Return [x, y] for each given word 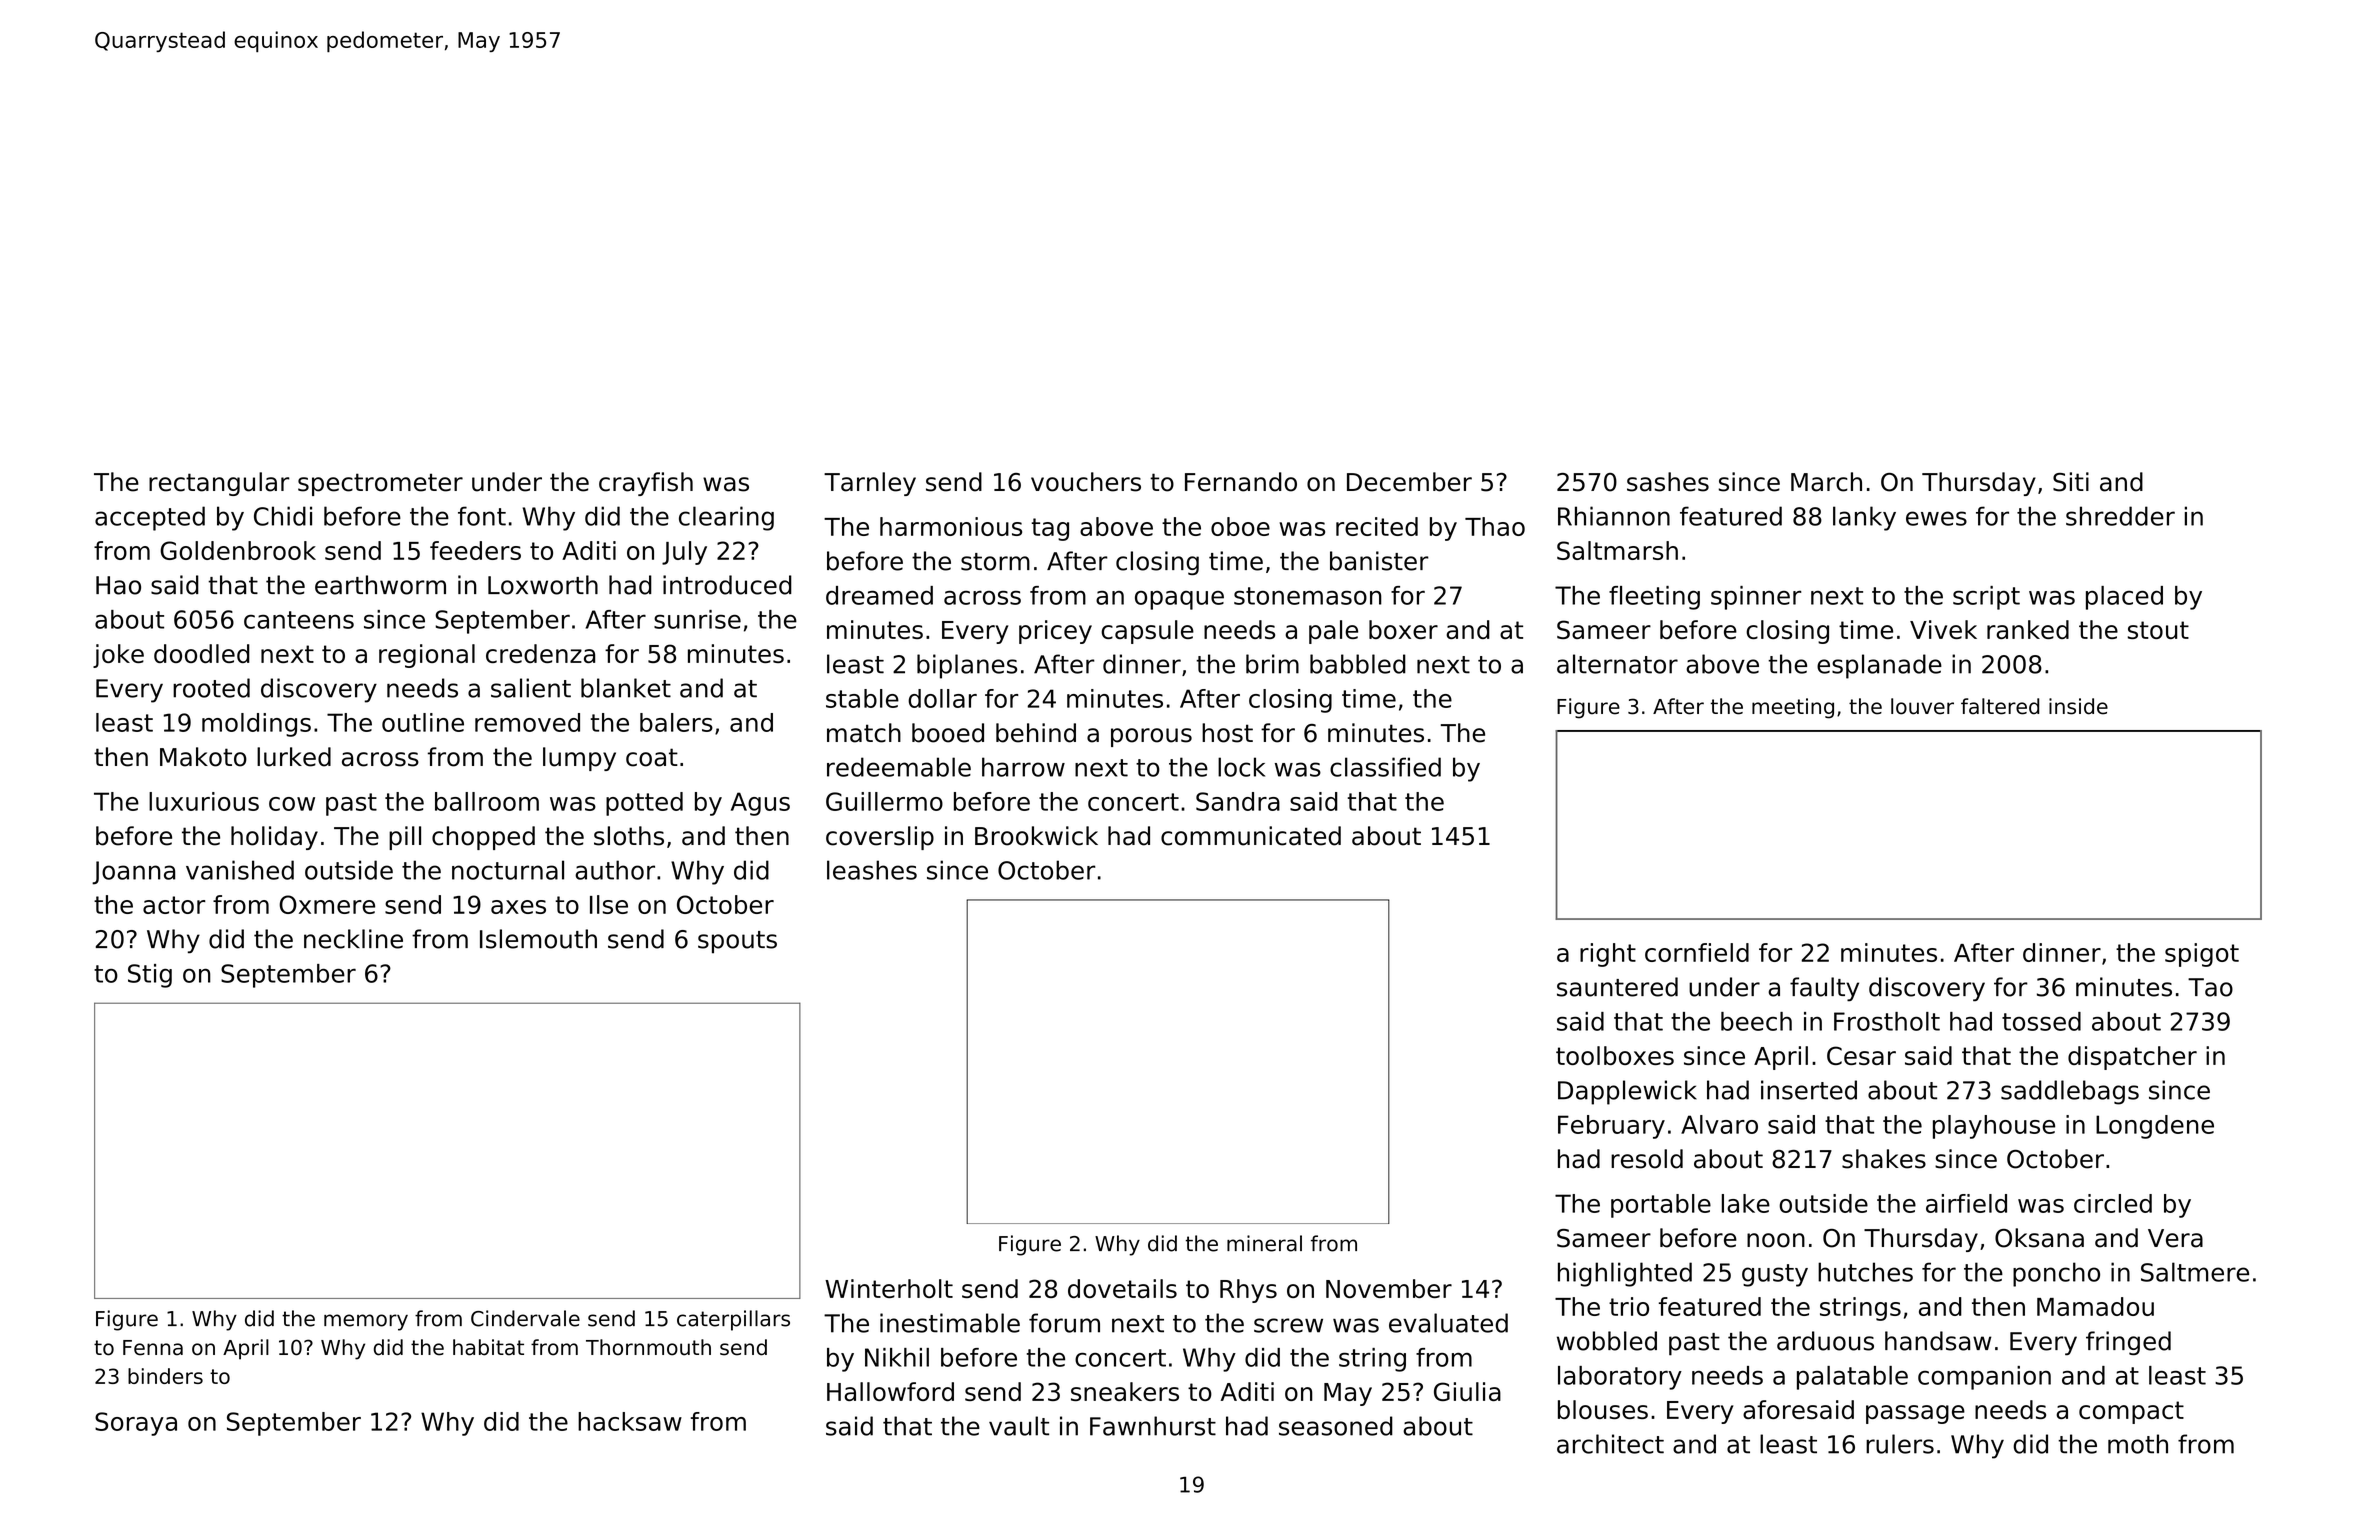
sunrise [697, 619]
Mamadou [2095, 1306]
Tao [2210, 987]
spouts [737, 942]
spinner [1756, 598]
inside [2078, 706]
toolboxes [1615, 1055]
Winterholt [889, 1288]
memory [366, 1322]
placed [2124, 598]
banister [1379, 561]
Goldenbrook [238, 550]
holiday [274, 838]
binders [165, 1376]
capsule [1147, 632]
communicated [1251, 836]
